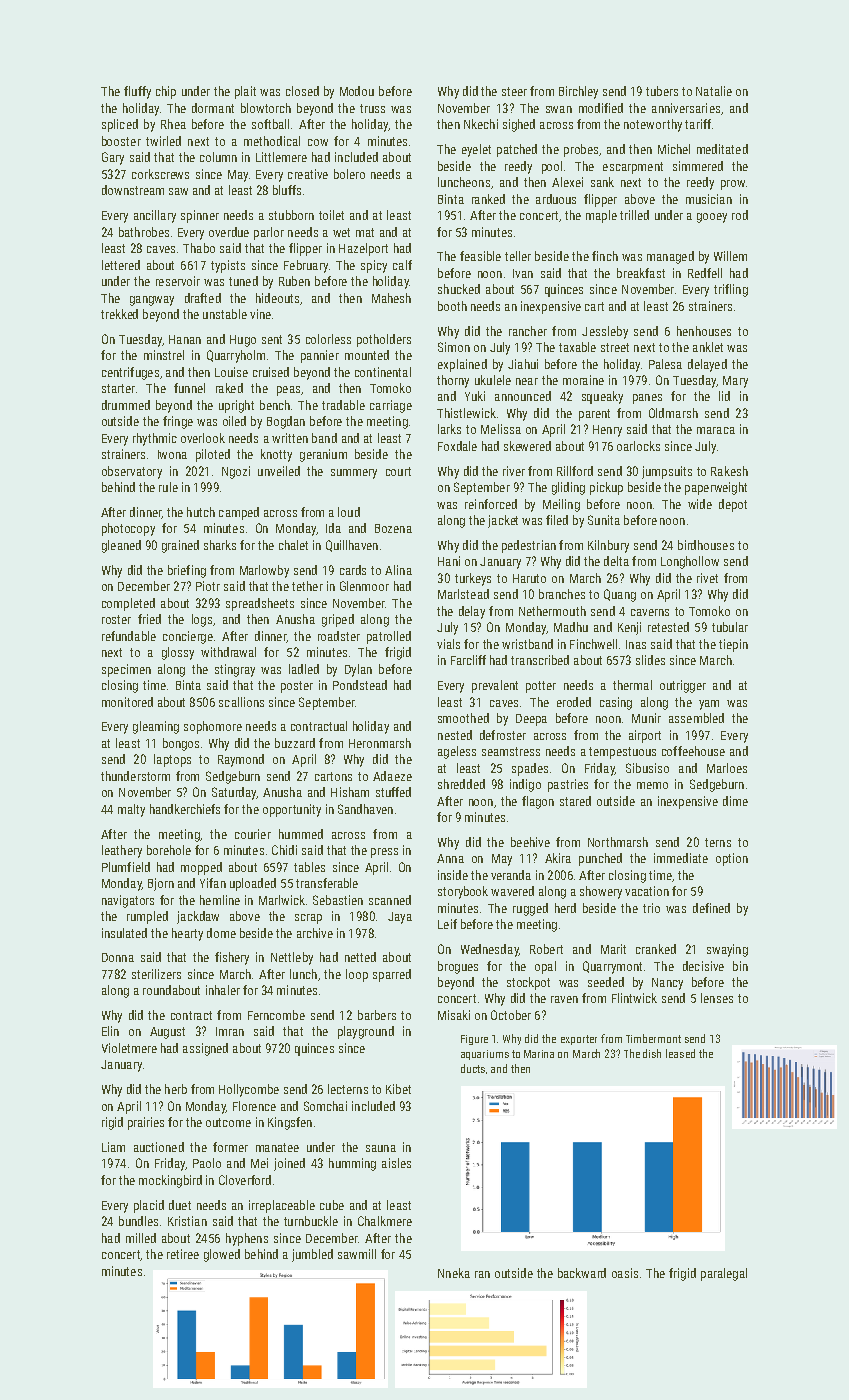 This page has height=1400, width=849. I want to click on Marlstead, so click(463, 594).
